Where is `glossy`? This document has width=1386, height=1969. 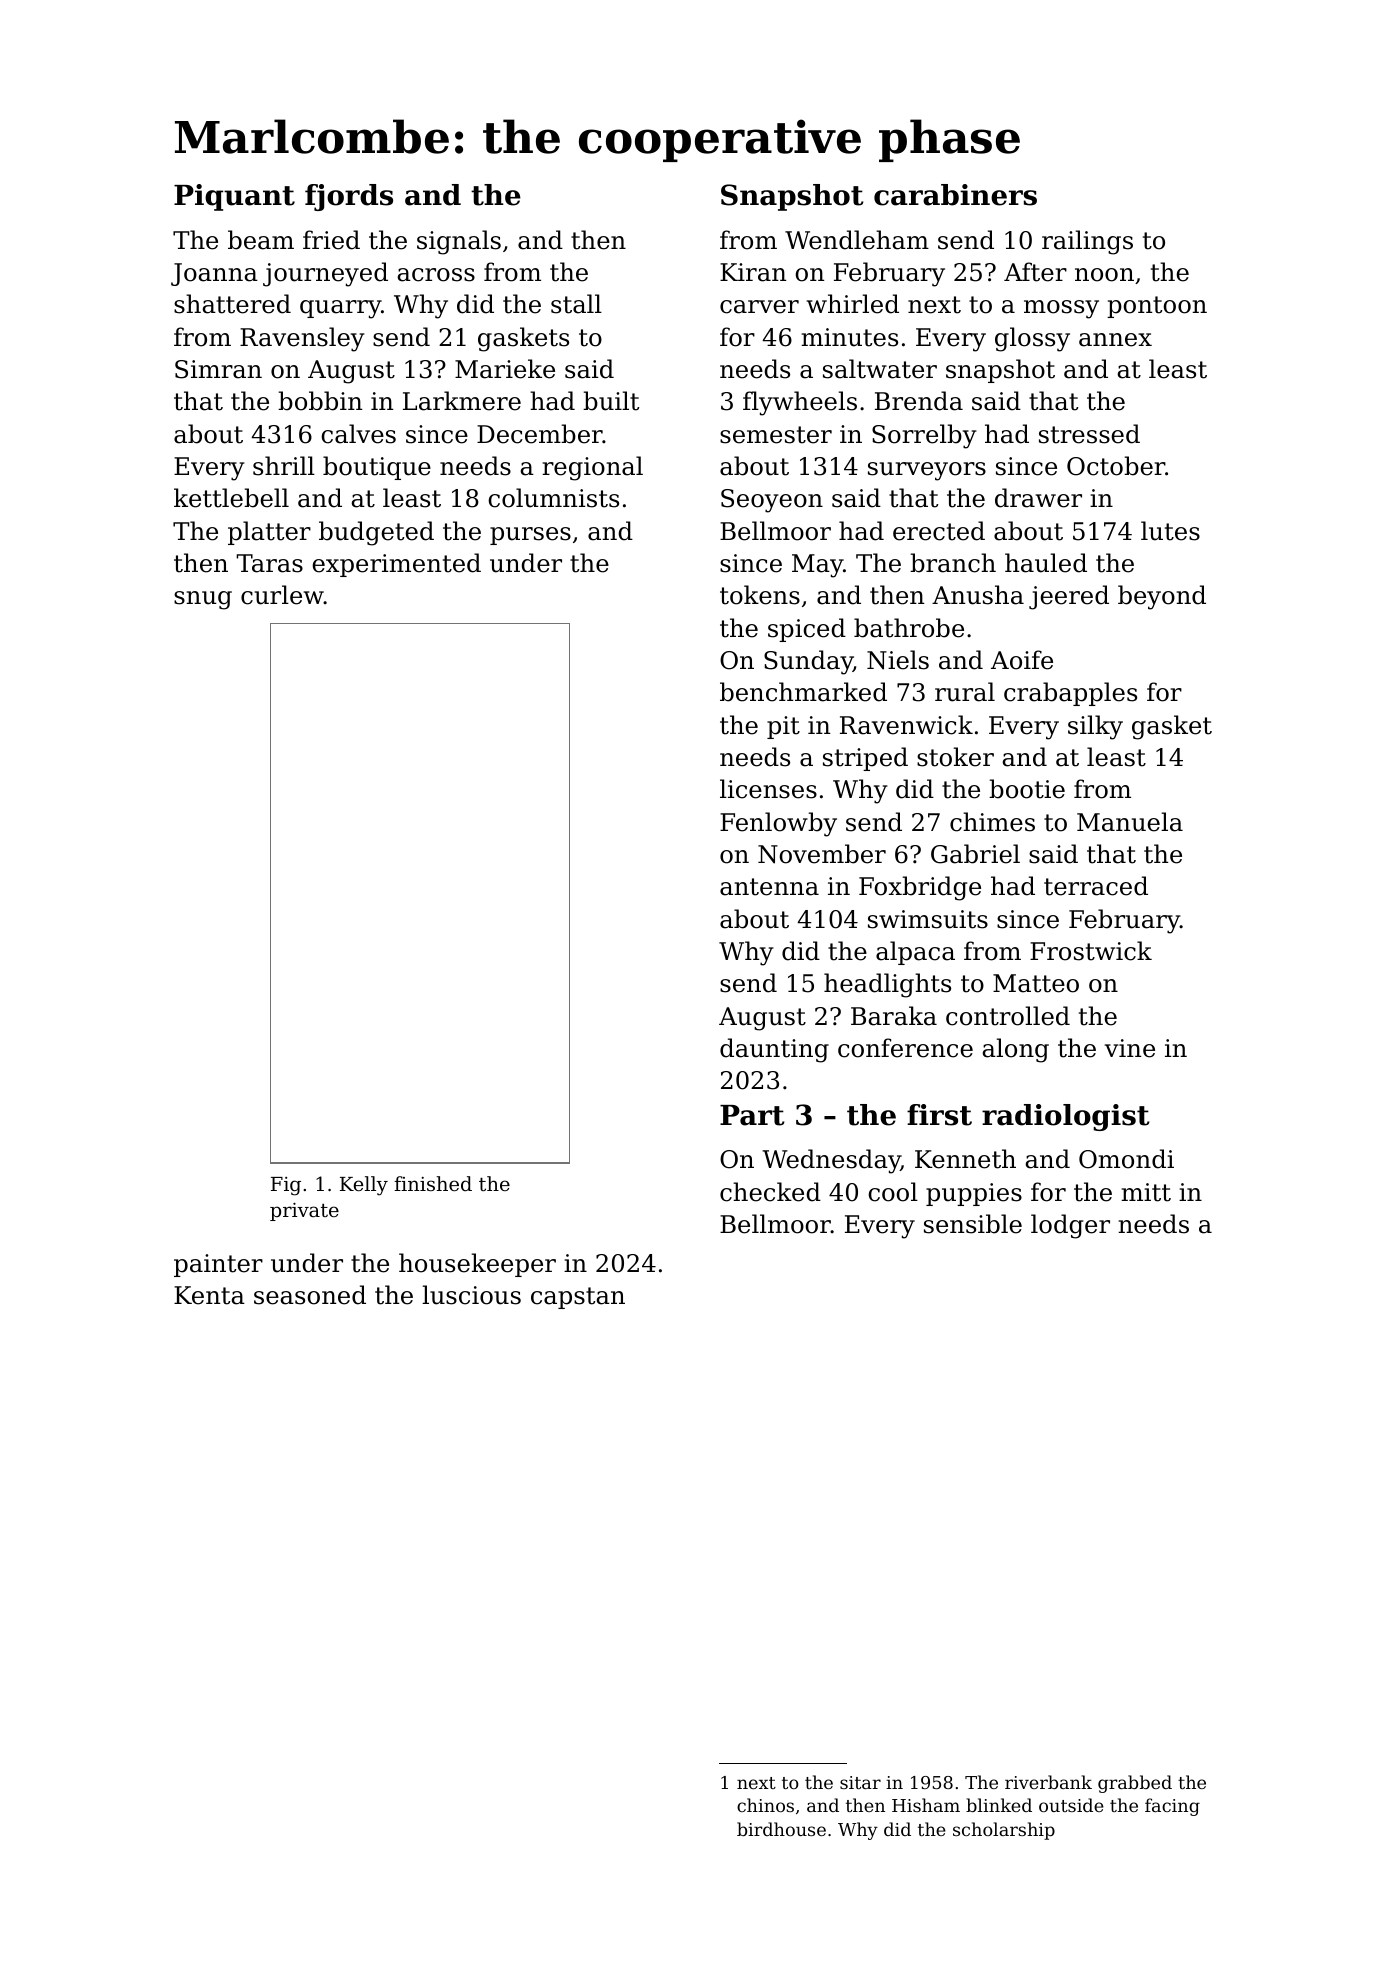
glossy is located at coordinates (1032, 339).
